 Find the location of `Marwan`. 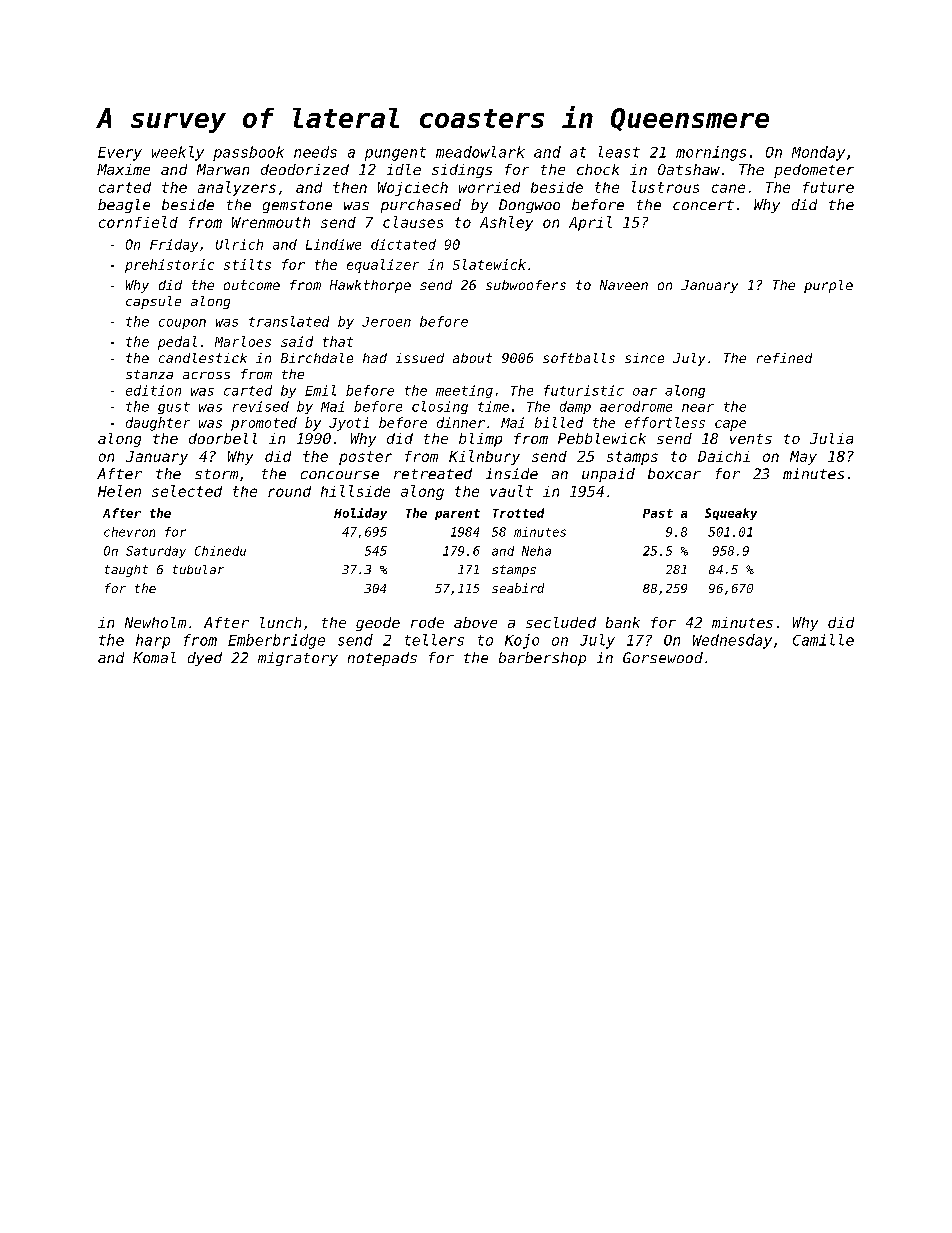

Marwan is located at coordinates (223, 169).
